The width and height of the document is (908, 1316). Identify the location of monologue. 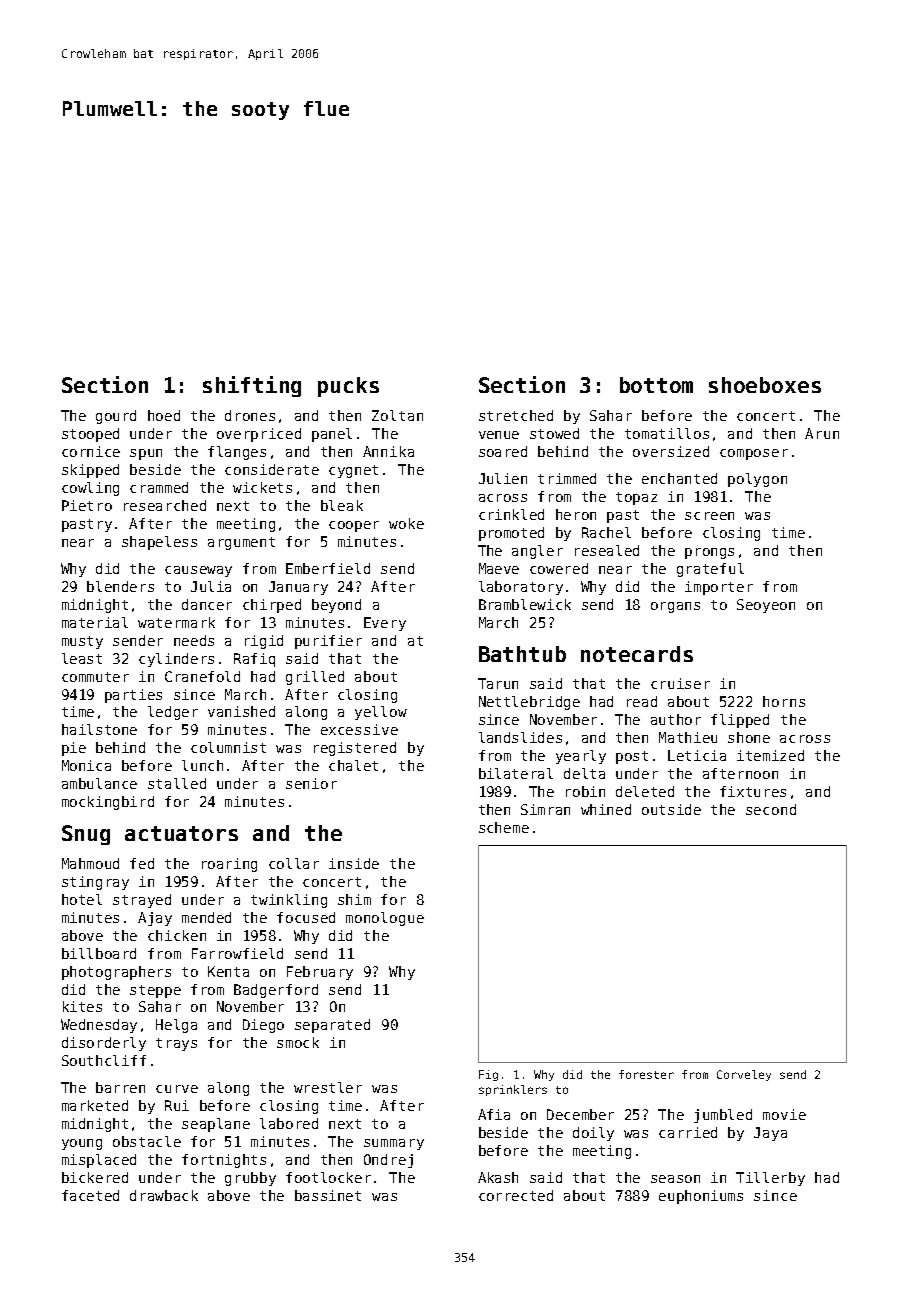
(385, 919).
